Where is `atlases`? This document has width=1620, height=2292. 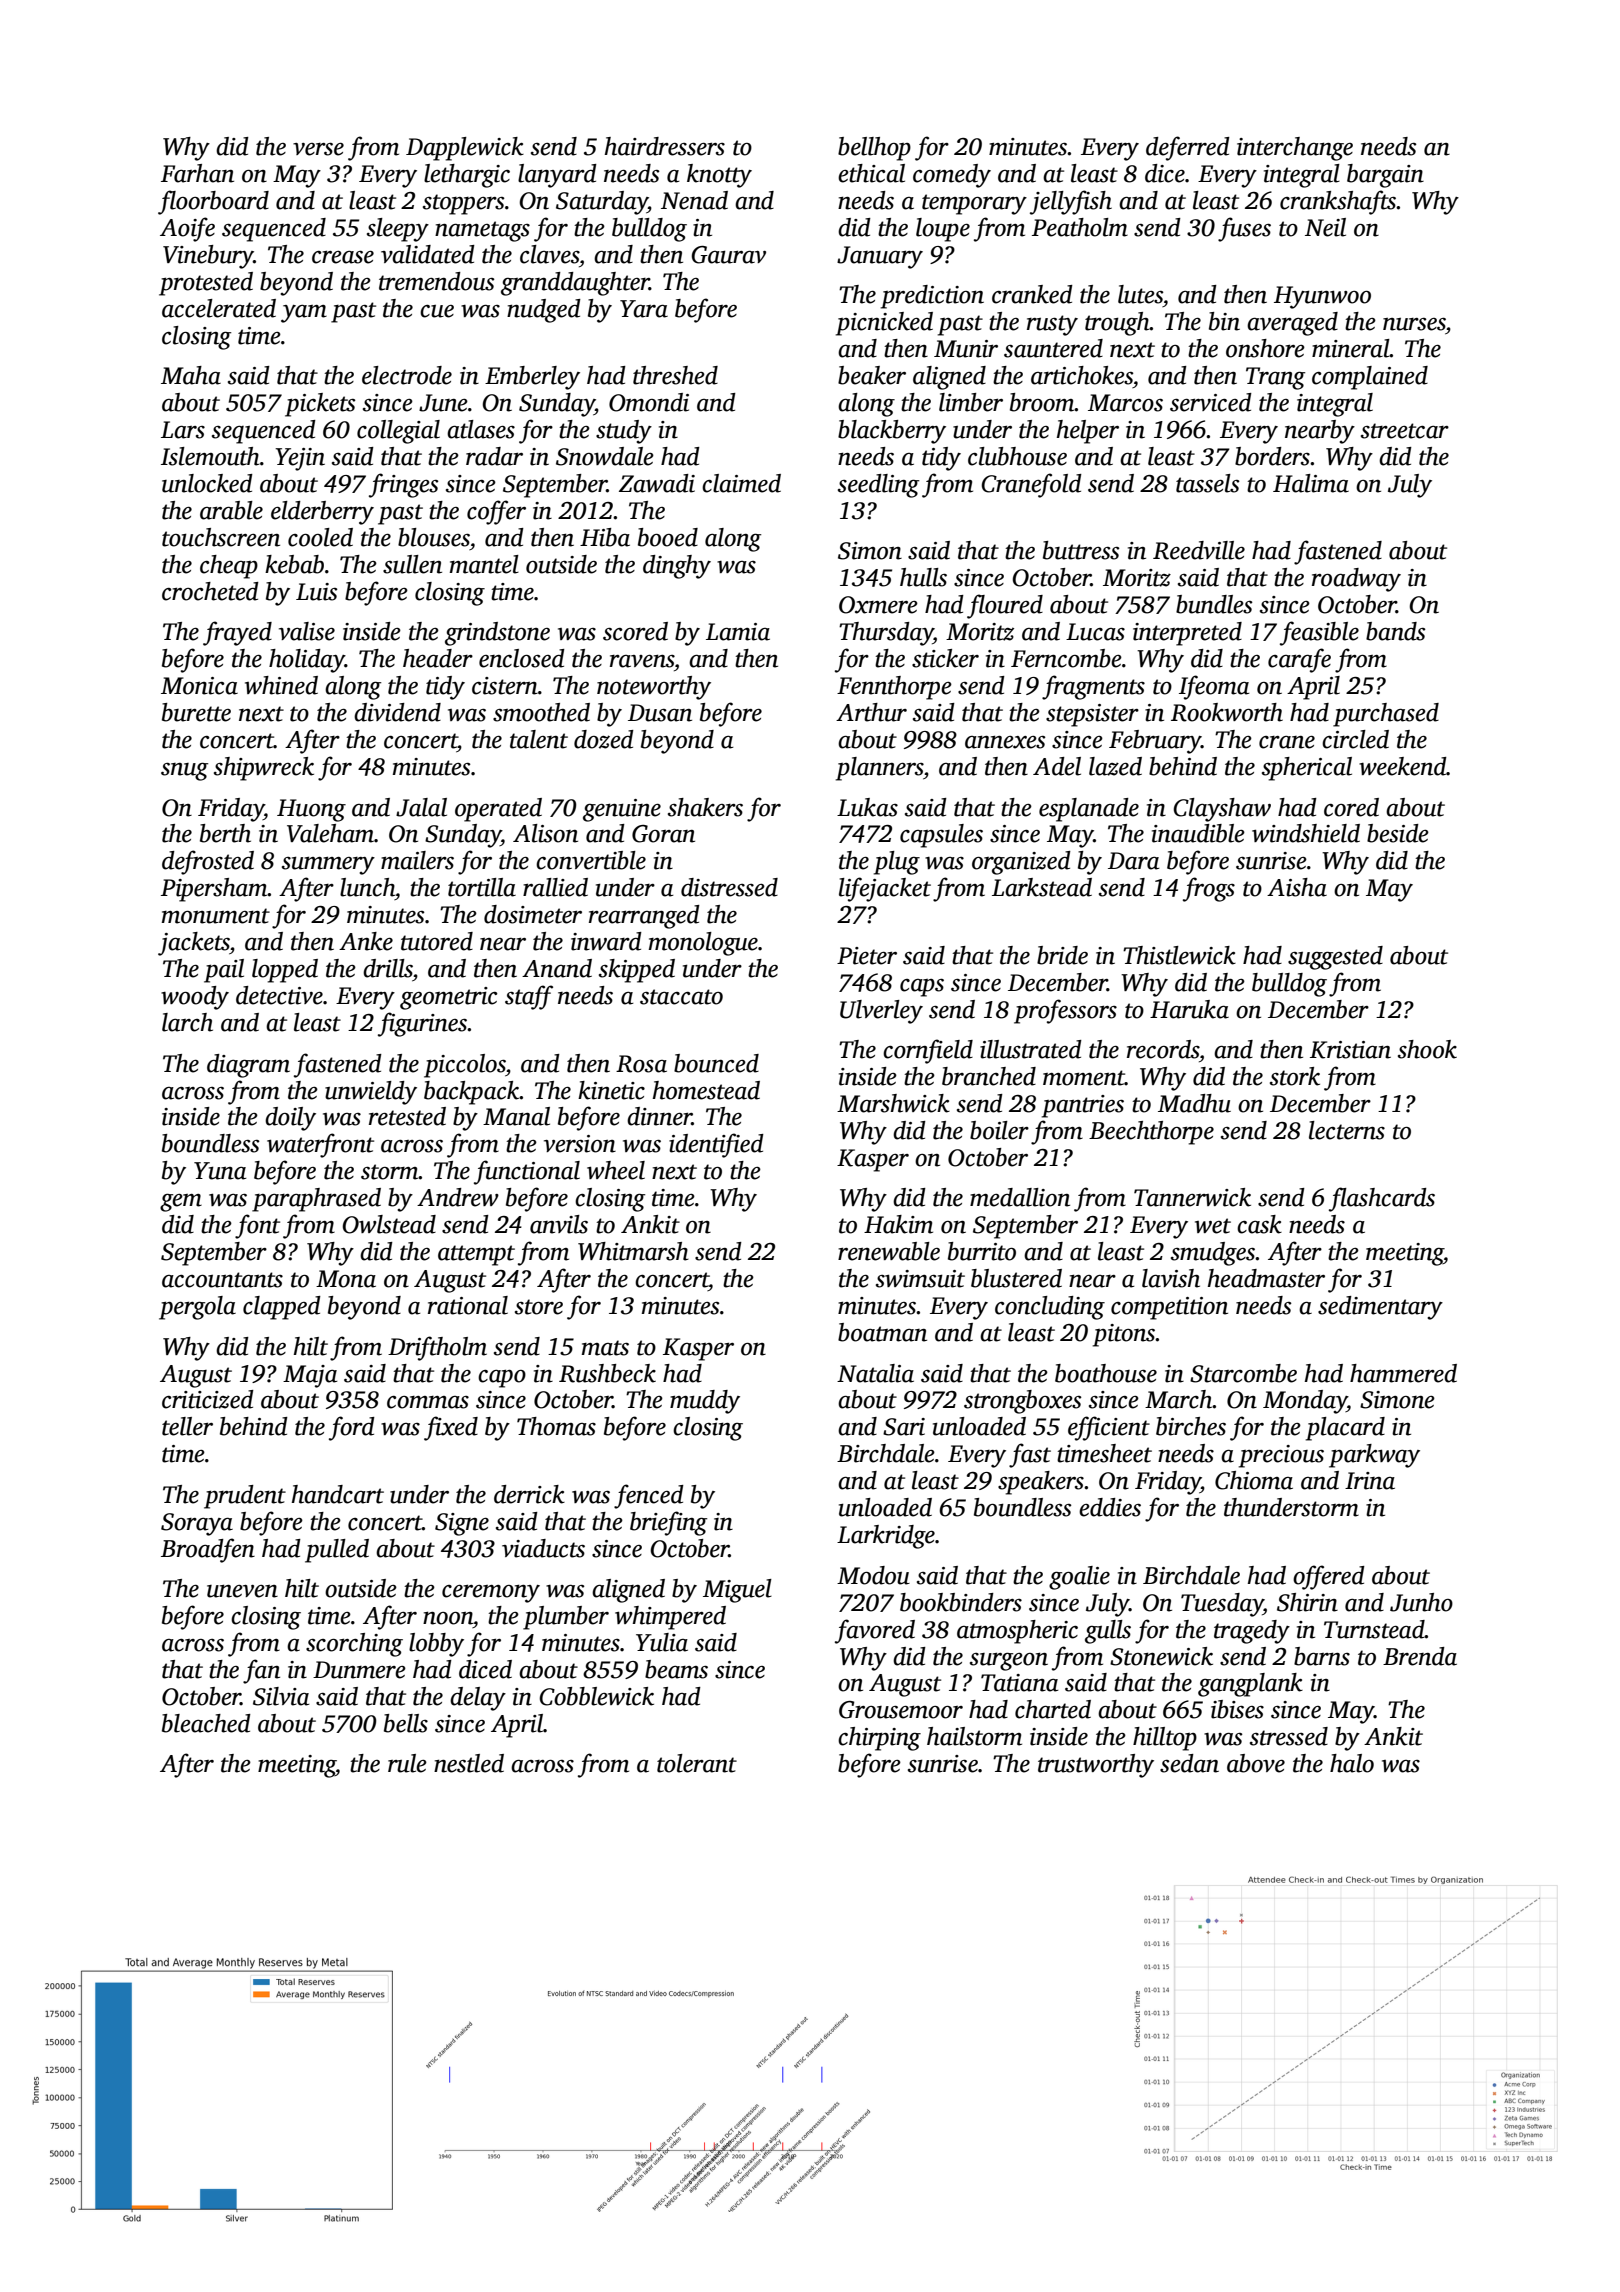
atlases is located at coordinates (481, 429).
